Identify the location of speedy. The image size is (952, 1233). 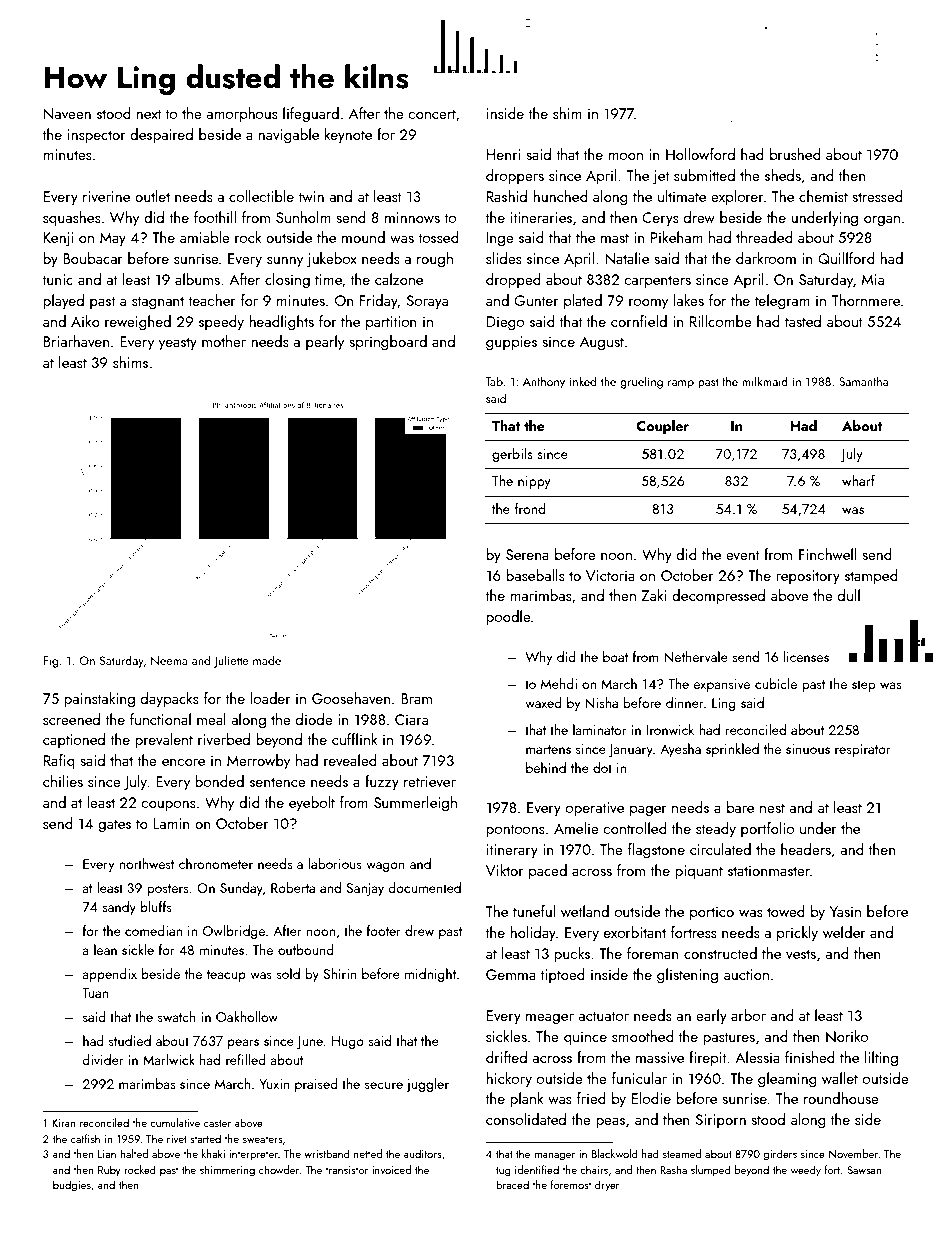
(221, 323).
